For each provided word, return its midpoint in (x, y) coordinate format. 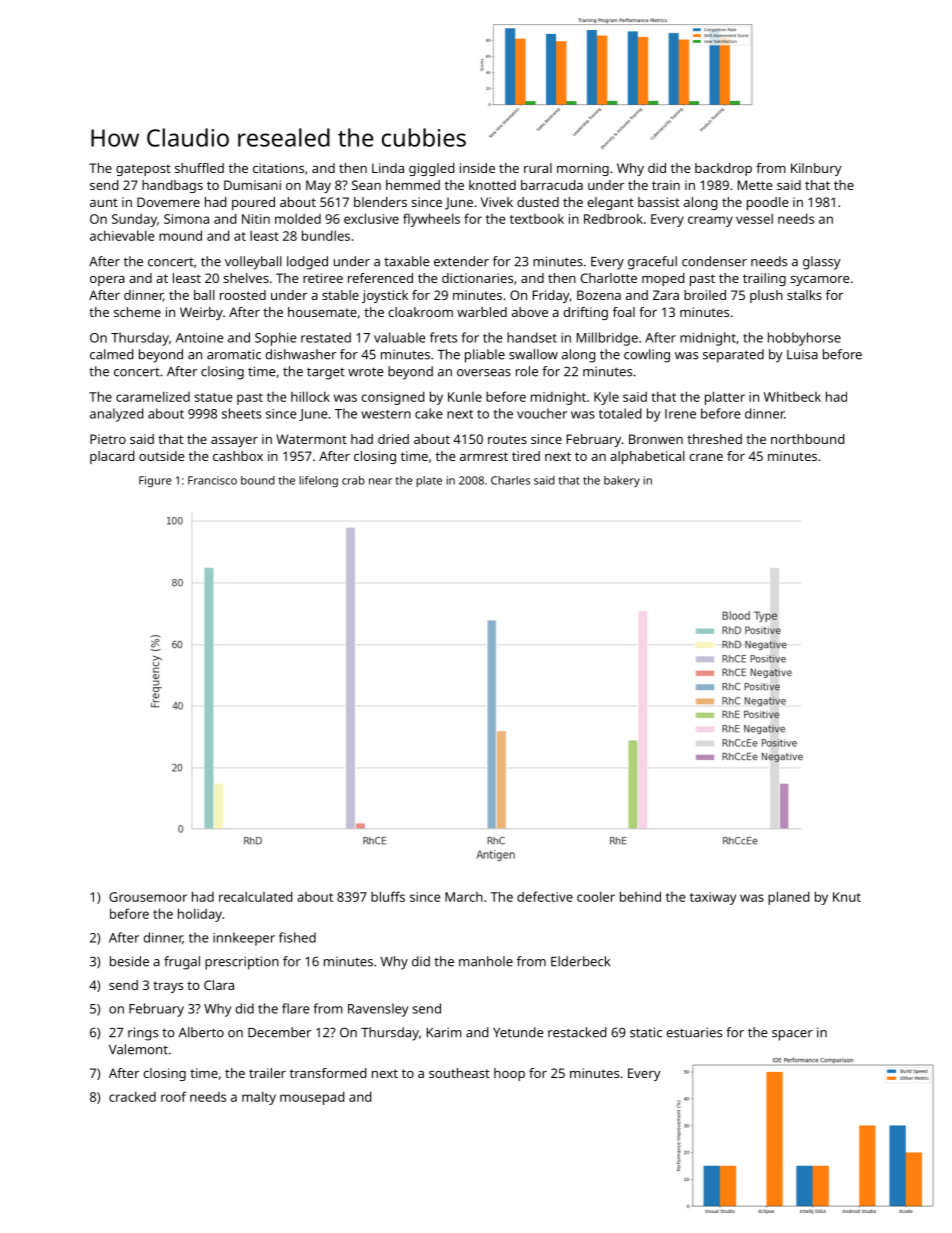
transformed (328, 1073)
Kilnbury (816, 169)
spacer (792, 1035)
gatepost (143, 170)
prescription (242, 963)
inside (477, 168)
